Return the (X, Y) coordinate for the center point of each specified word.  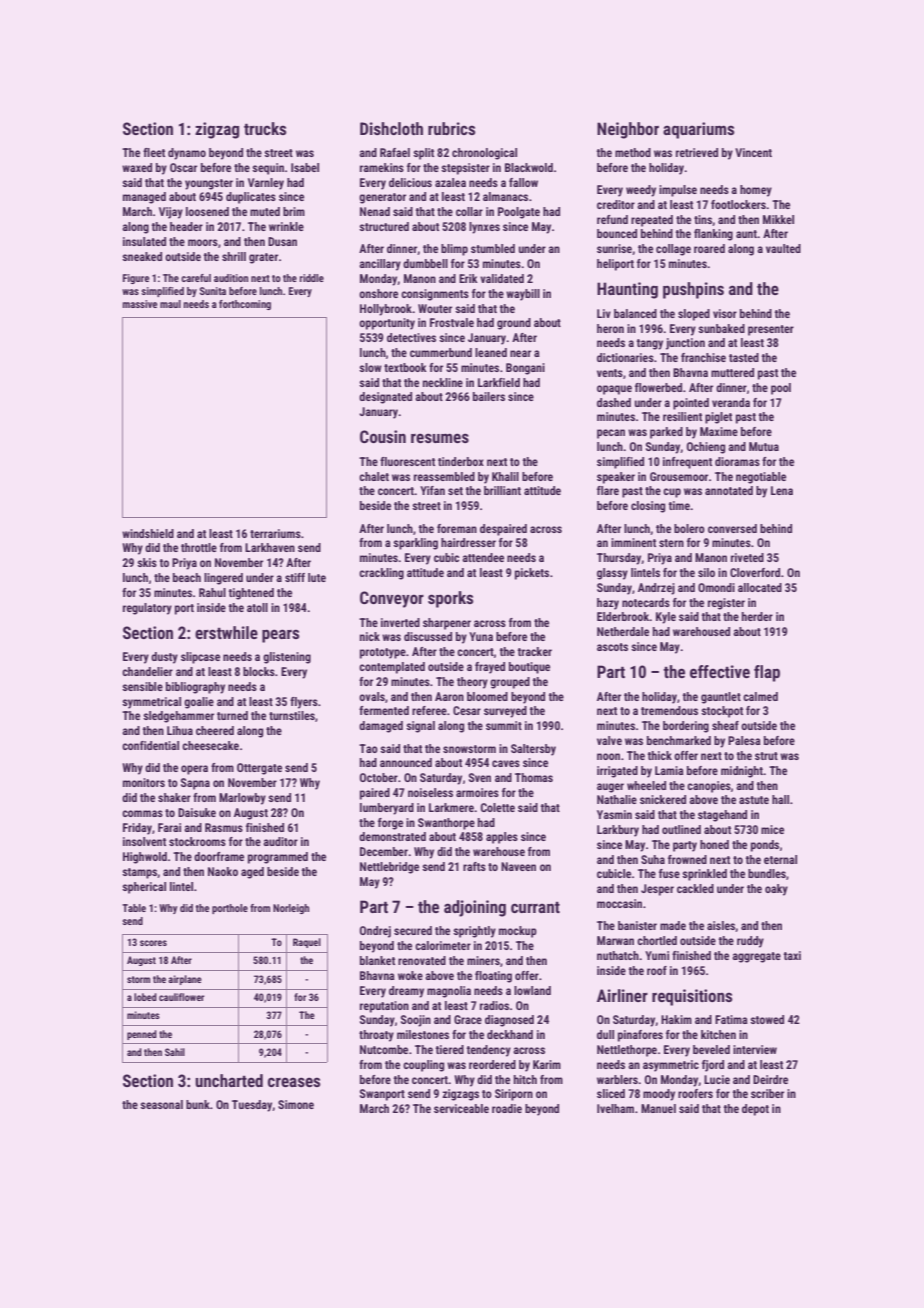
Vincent (753, 152)
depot (755, 1110)
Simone (296, 1104)
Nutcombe (384, 1049)
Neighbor (628, 130)
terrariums (275, 533)
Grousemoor (679, 476)
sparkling (415, 544)
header (186, 226)
